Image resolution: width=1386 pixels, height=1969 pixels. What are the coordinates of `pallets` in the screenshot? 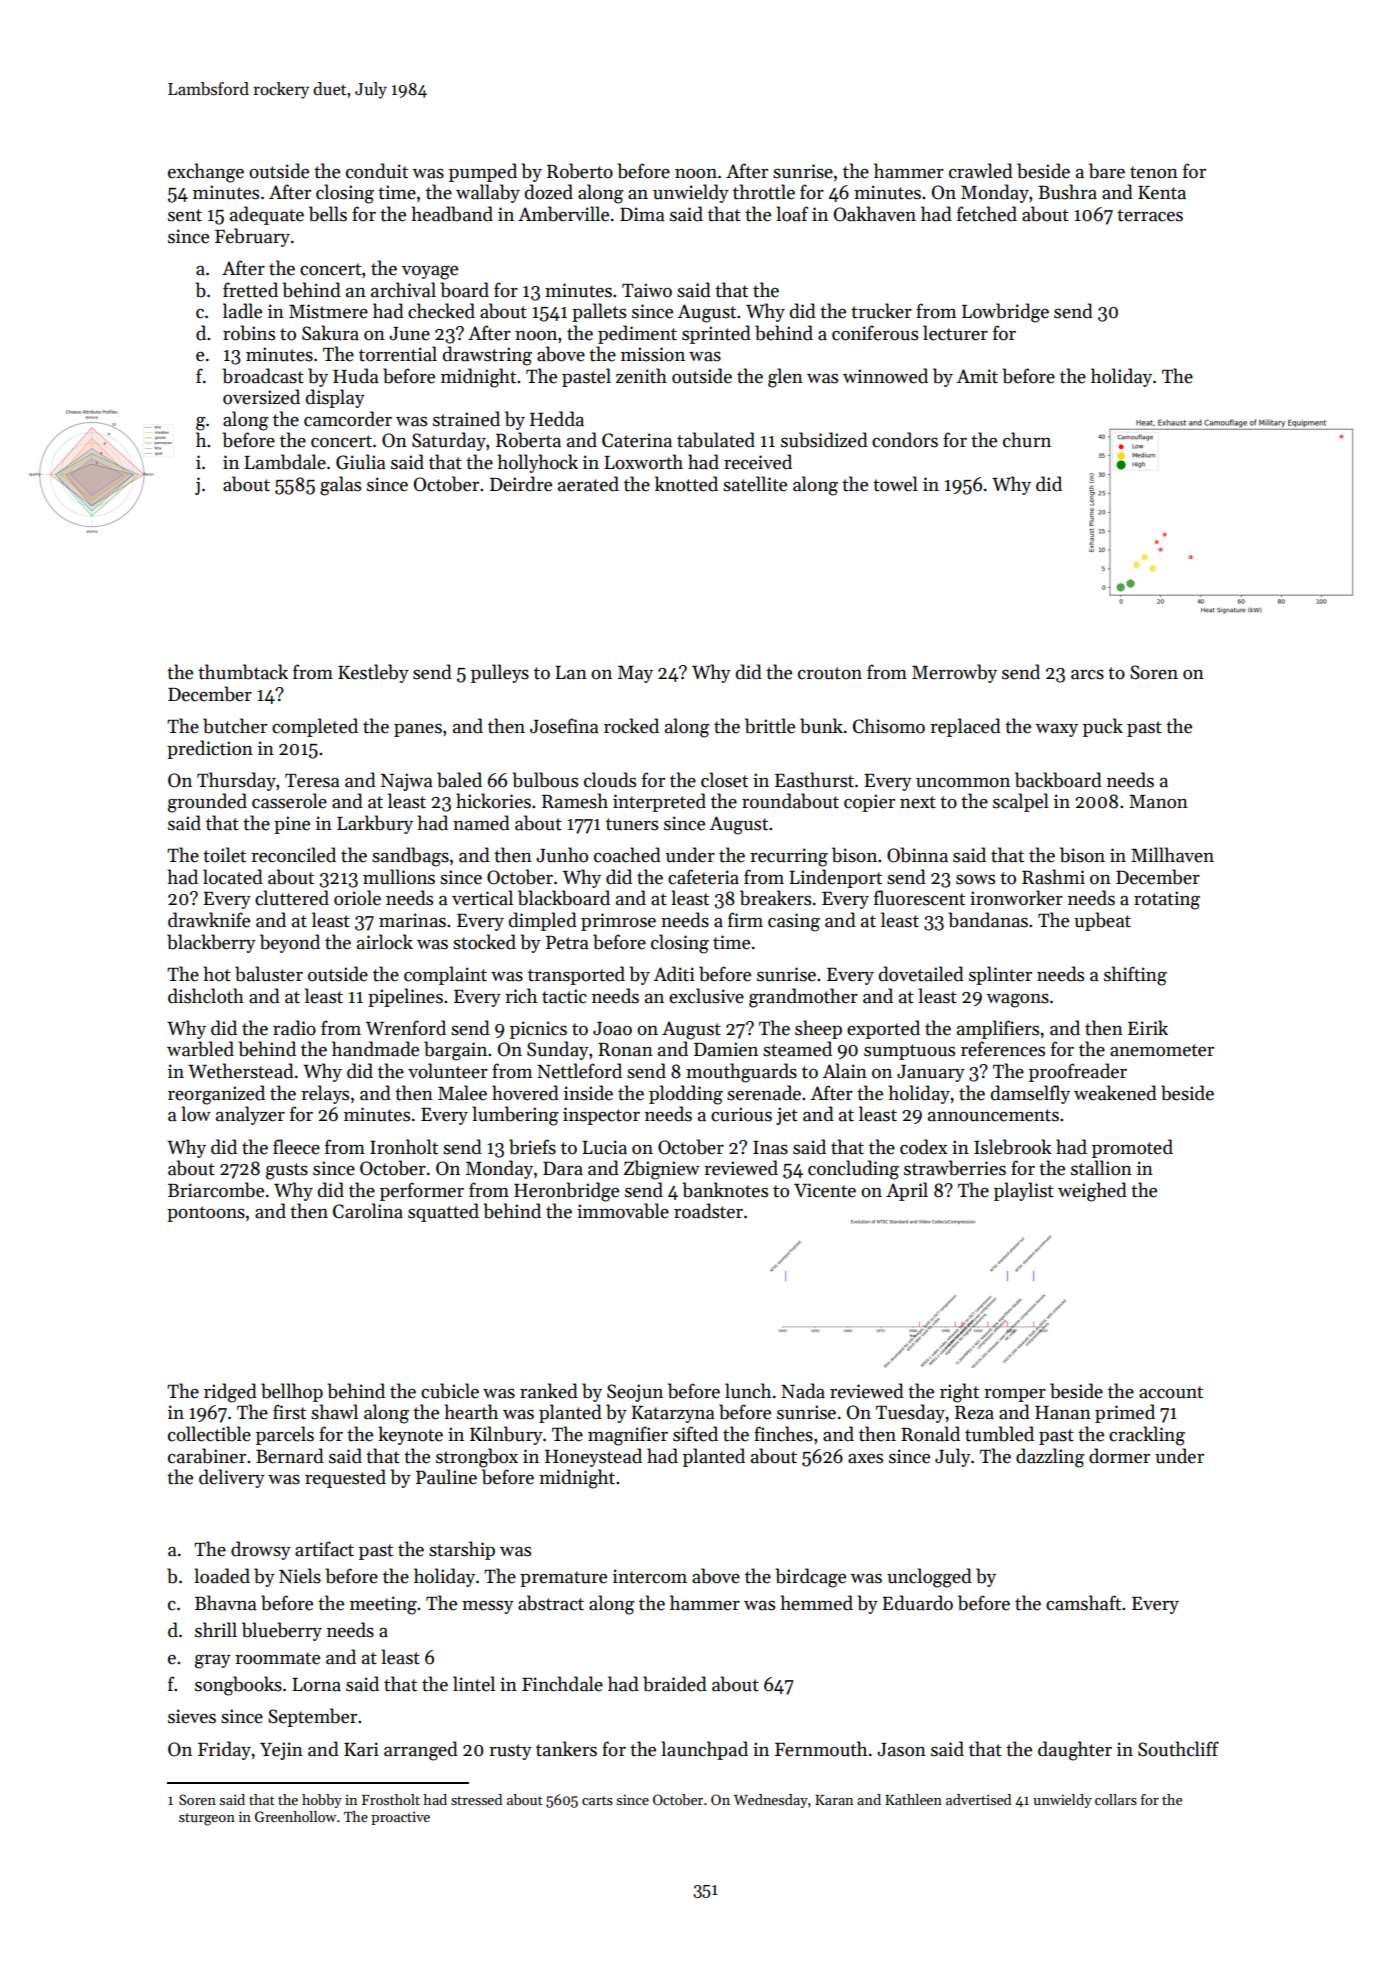 It's located at (599, 312).
